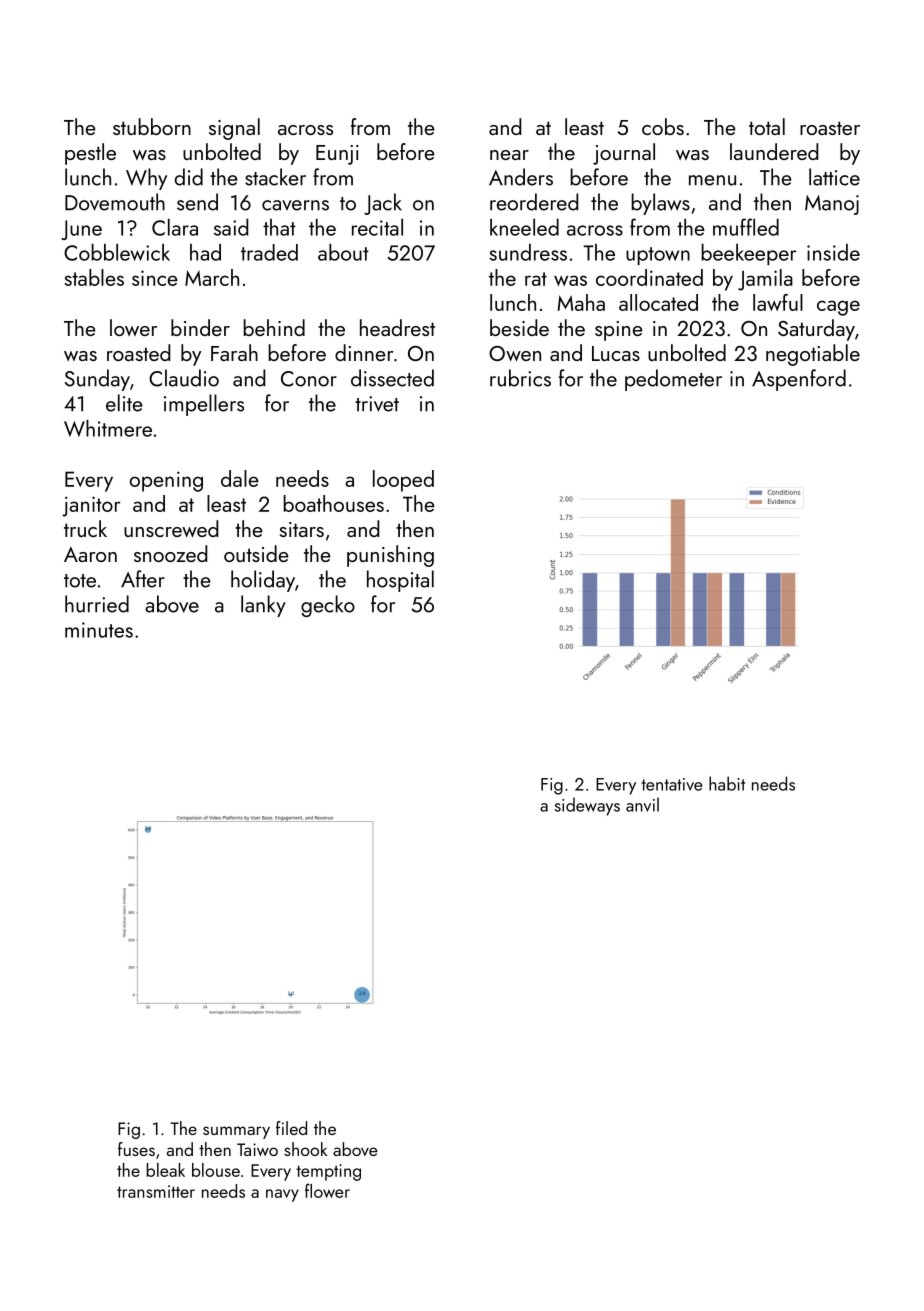 This document has width=924, height=1311. Describe the element at coordinates (673, 380) in the document. I see `pedometer` at that location.
